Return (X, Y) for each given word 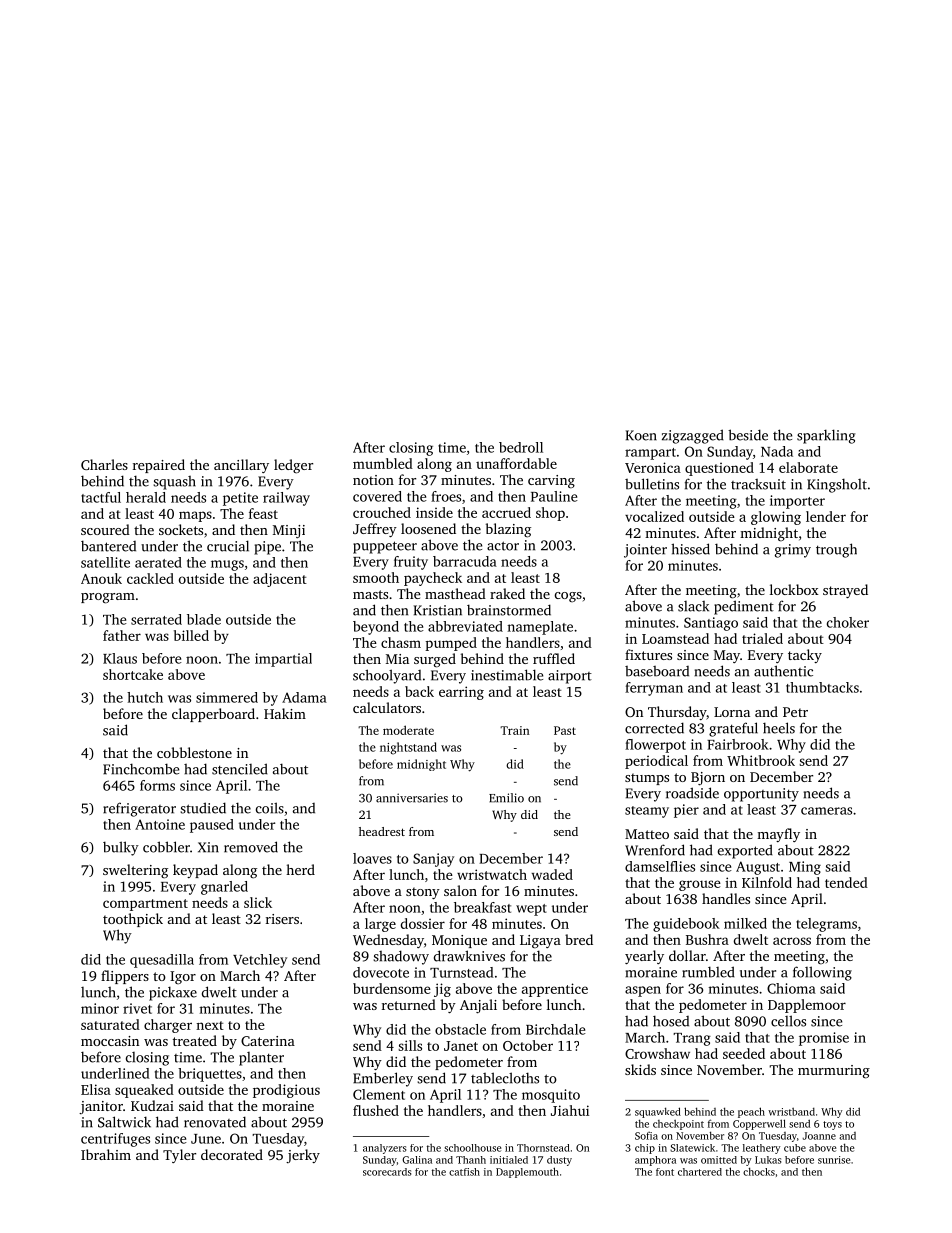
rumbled (708, 972)
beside (748, 435)
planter (261, 1059)
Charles (104, 464)
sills (410, 1045)
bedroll (521, 447)
